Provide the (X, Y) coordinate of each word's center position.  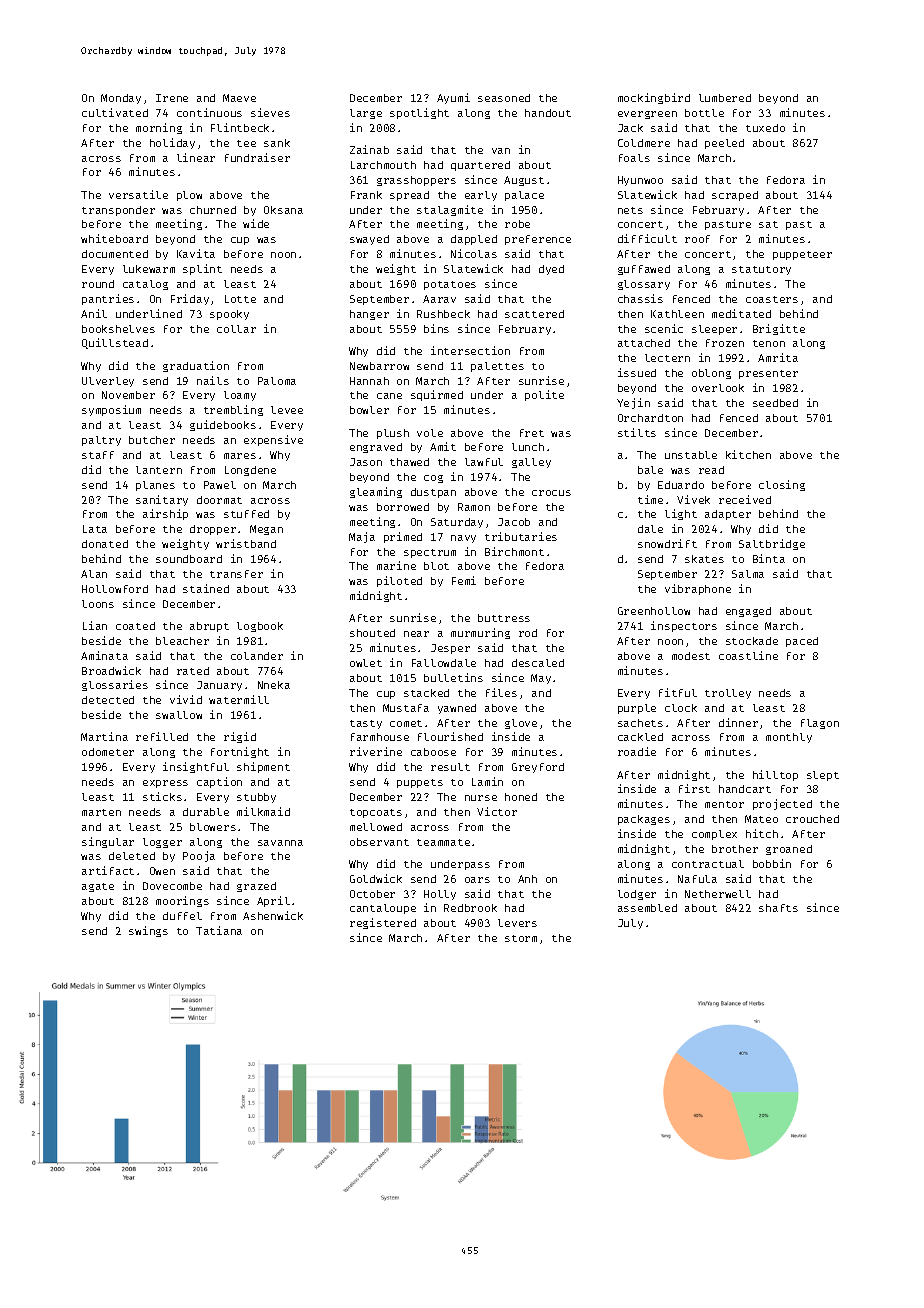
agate (98, 887)
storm (521, 938)
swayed (369, 240)
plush (393, 434)
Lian (95, 625)
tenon (769, 343)
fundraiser (257, 157)
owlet (366, 663)
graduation (196, 366)
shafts (778, 908)
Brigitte (779, 329)
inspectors (684, 626)
